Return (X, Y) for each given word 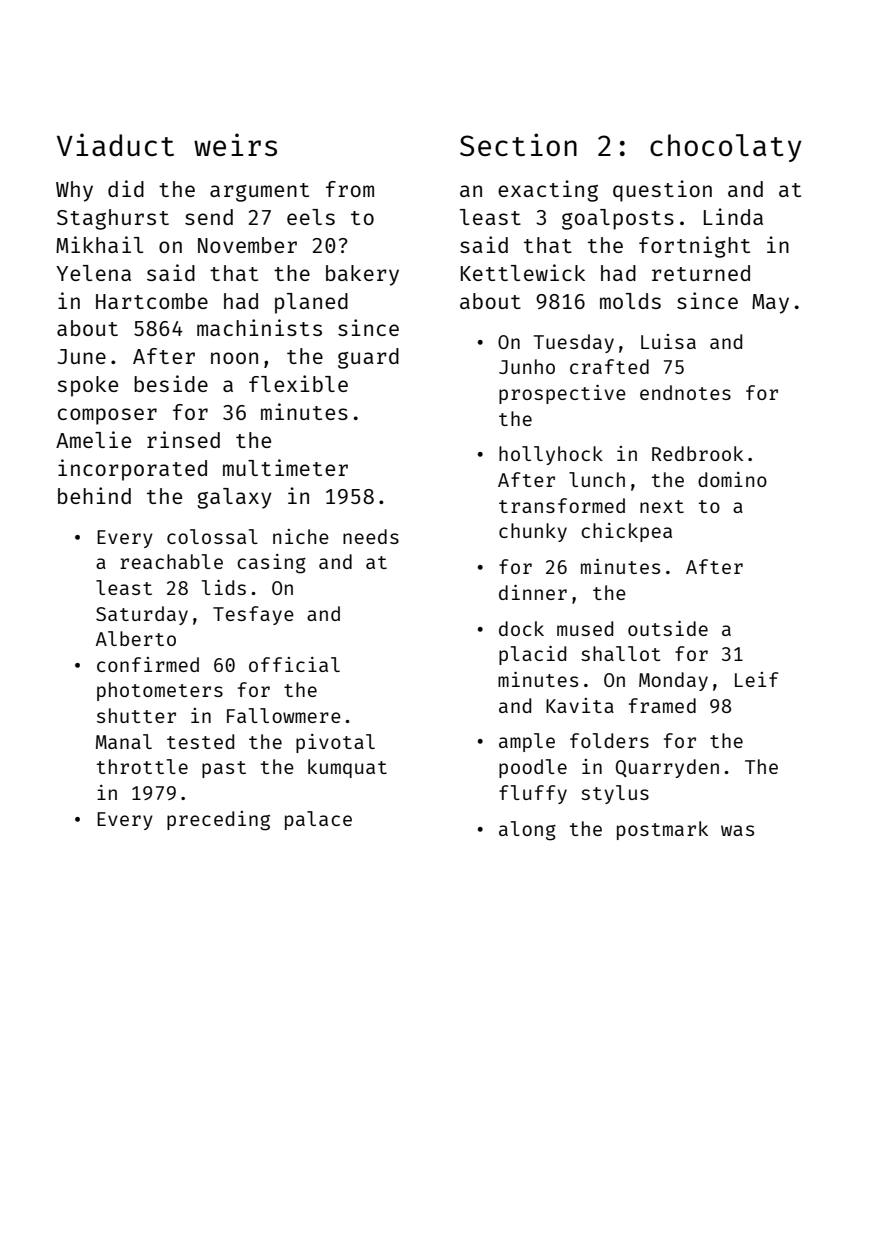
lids (224, 587)
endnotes (685, 392)
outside (668, 628)
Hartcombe (152, 301)
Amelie (93, 439)
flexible (298, 383)
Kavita (580, 705)
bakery (362, 275)
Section (518, 144)
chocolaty (726, 148)
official (294, 664)
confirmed (148, 664)
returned (701, 273)
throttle (142, 766)
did (126, 188)
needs (371, 536)
